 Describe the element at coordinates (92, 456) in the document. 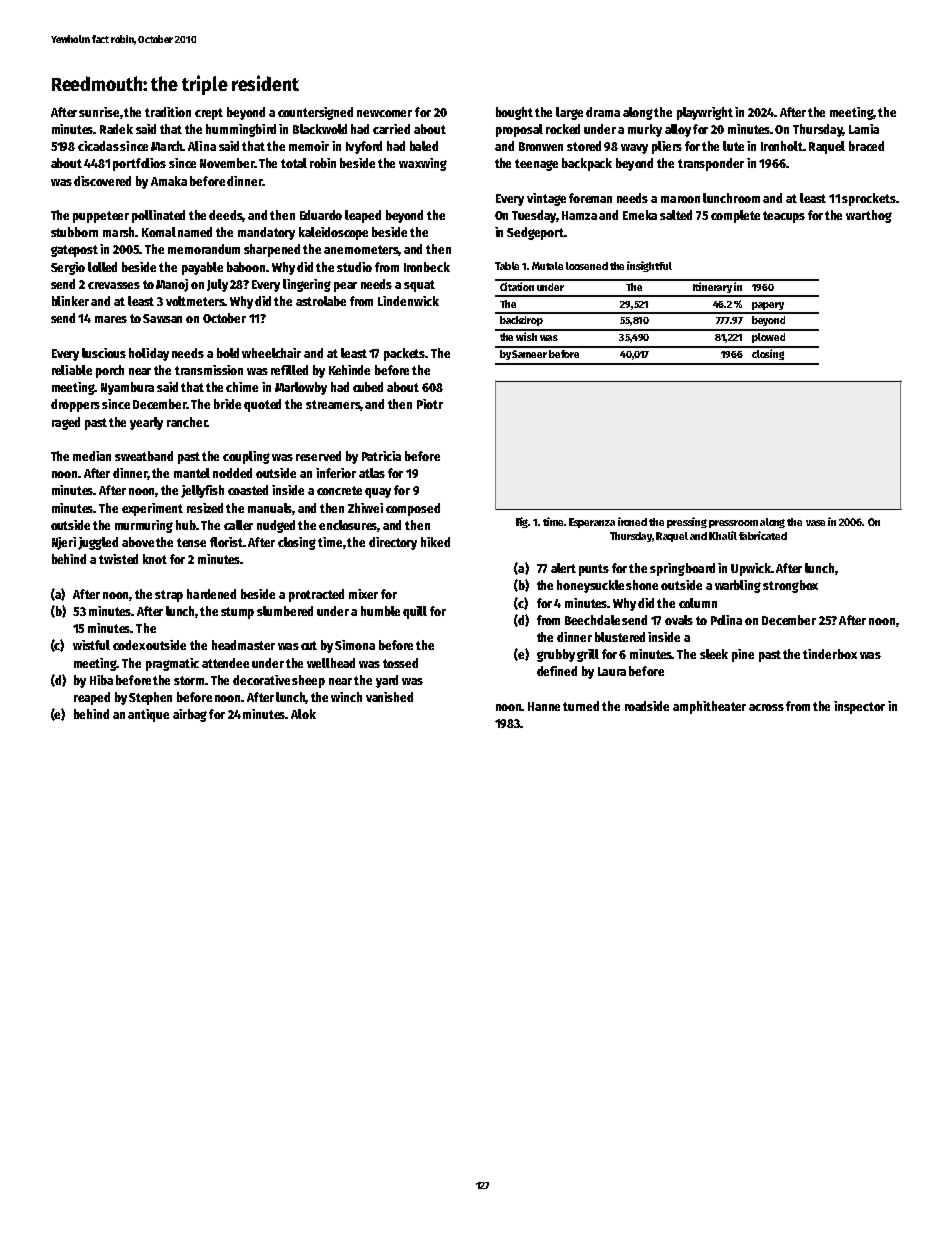

I see `median` at that location.
